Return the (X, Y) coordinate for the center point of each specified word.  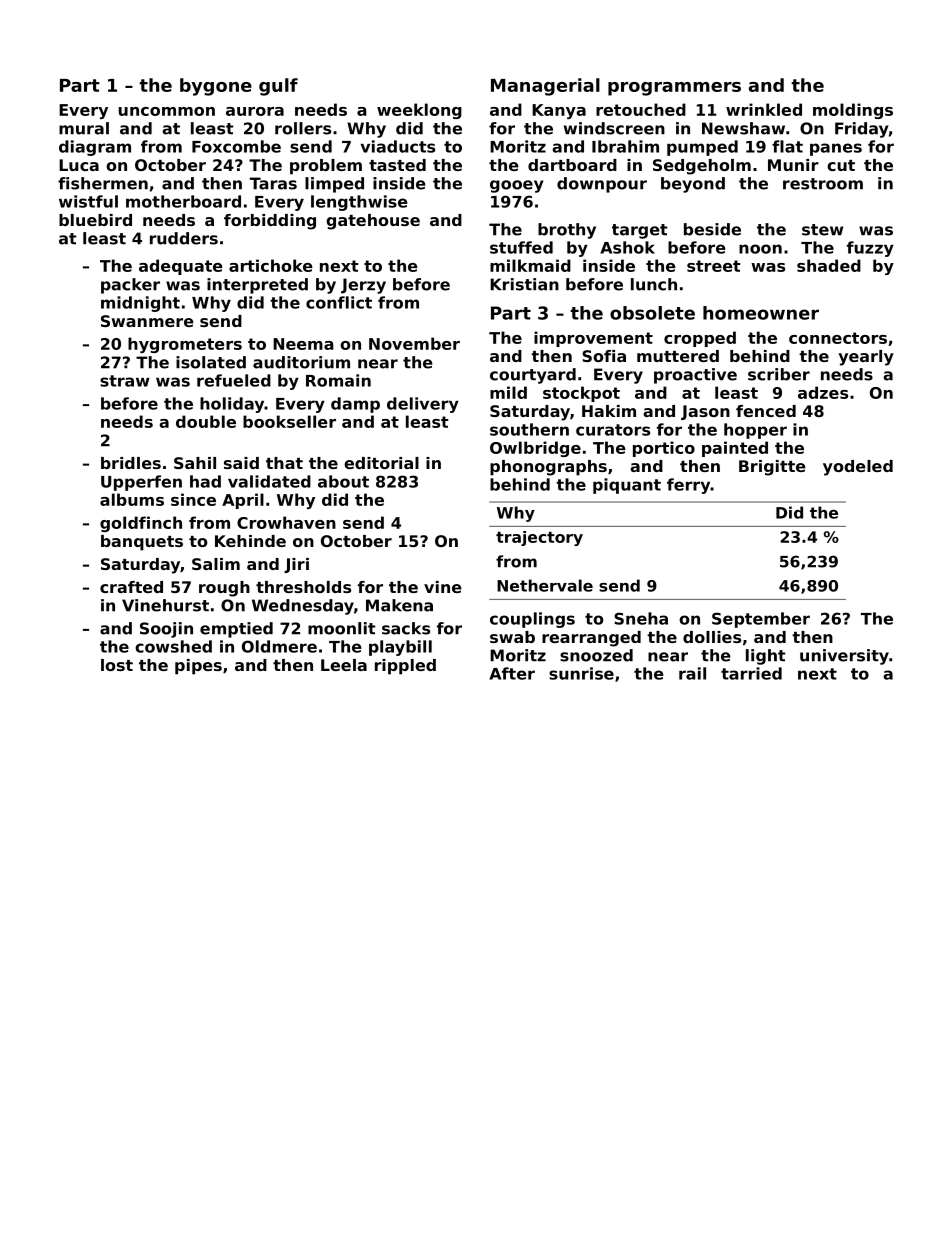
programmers (674, 89)
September (761, 620)
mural (84, 128)
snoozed (596, 655)
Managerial (545, 87)
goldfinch (141, 524)
